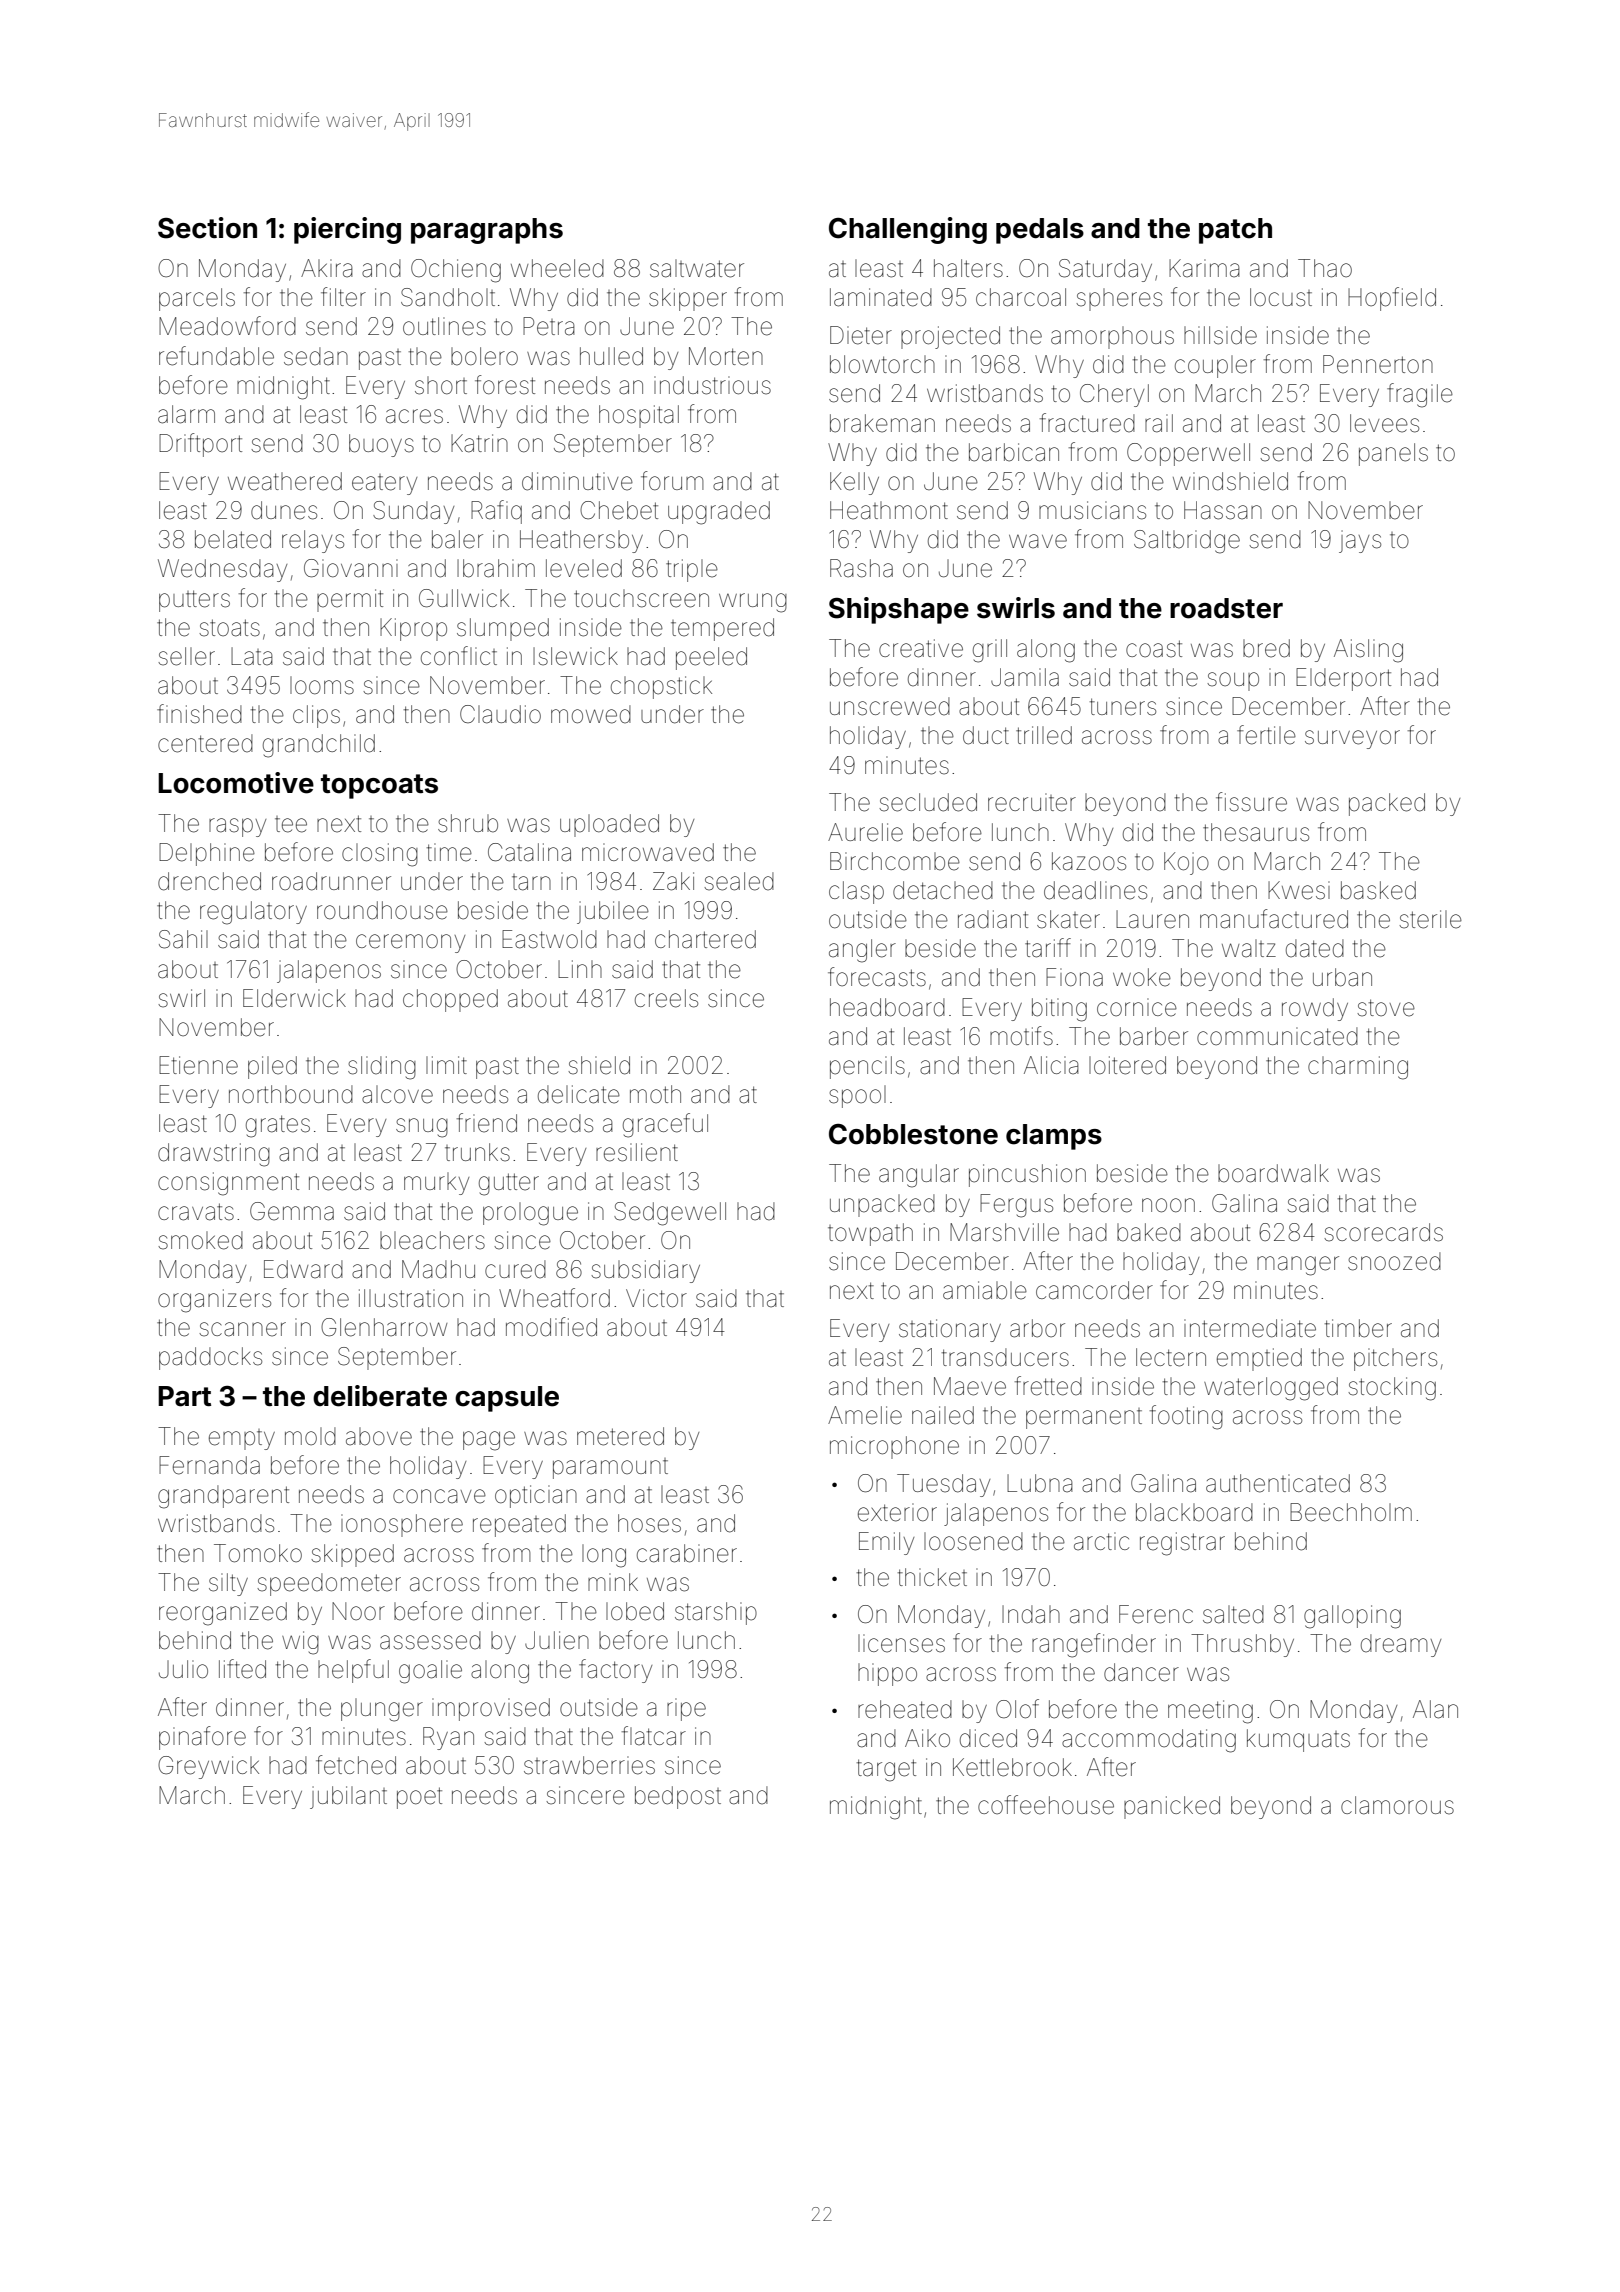 This document has width=1620, height=2292. I want to click on clamorous, so click(1397, 1805).
